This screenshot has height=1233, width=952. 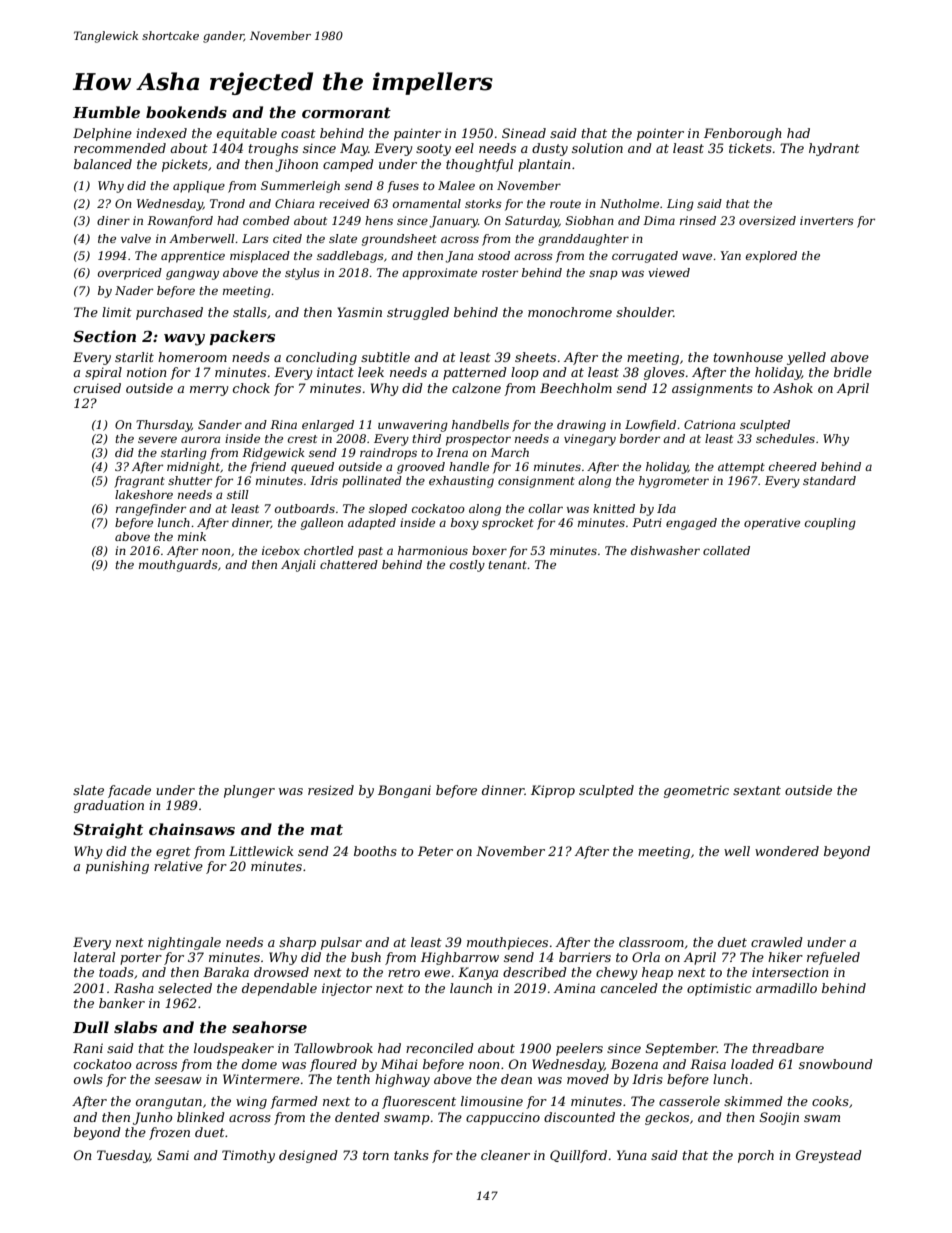 I want to click on blinked, so click(x=201, y=1117).
